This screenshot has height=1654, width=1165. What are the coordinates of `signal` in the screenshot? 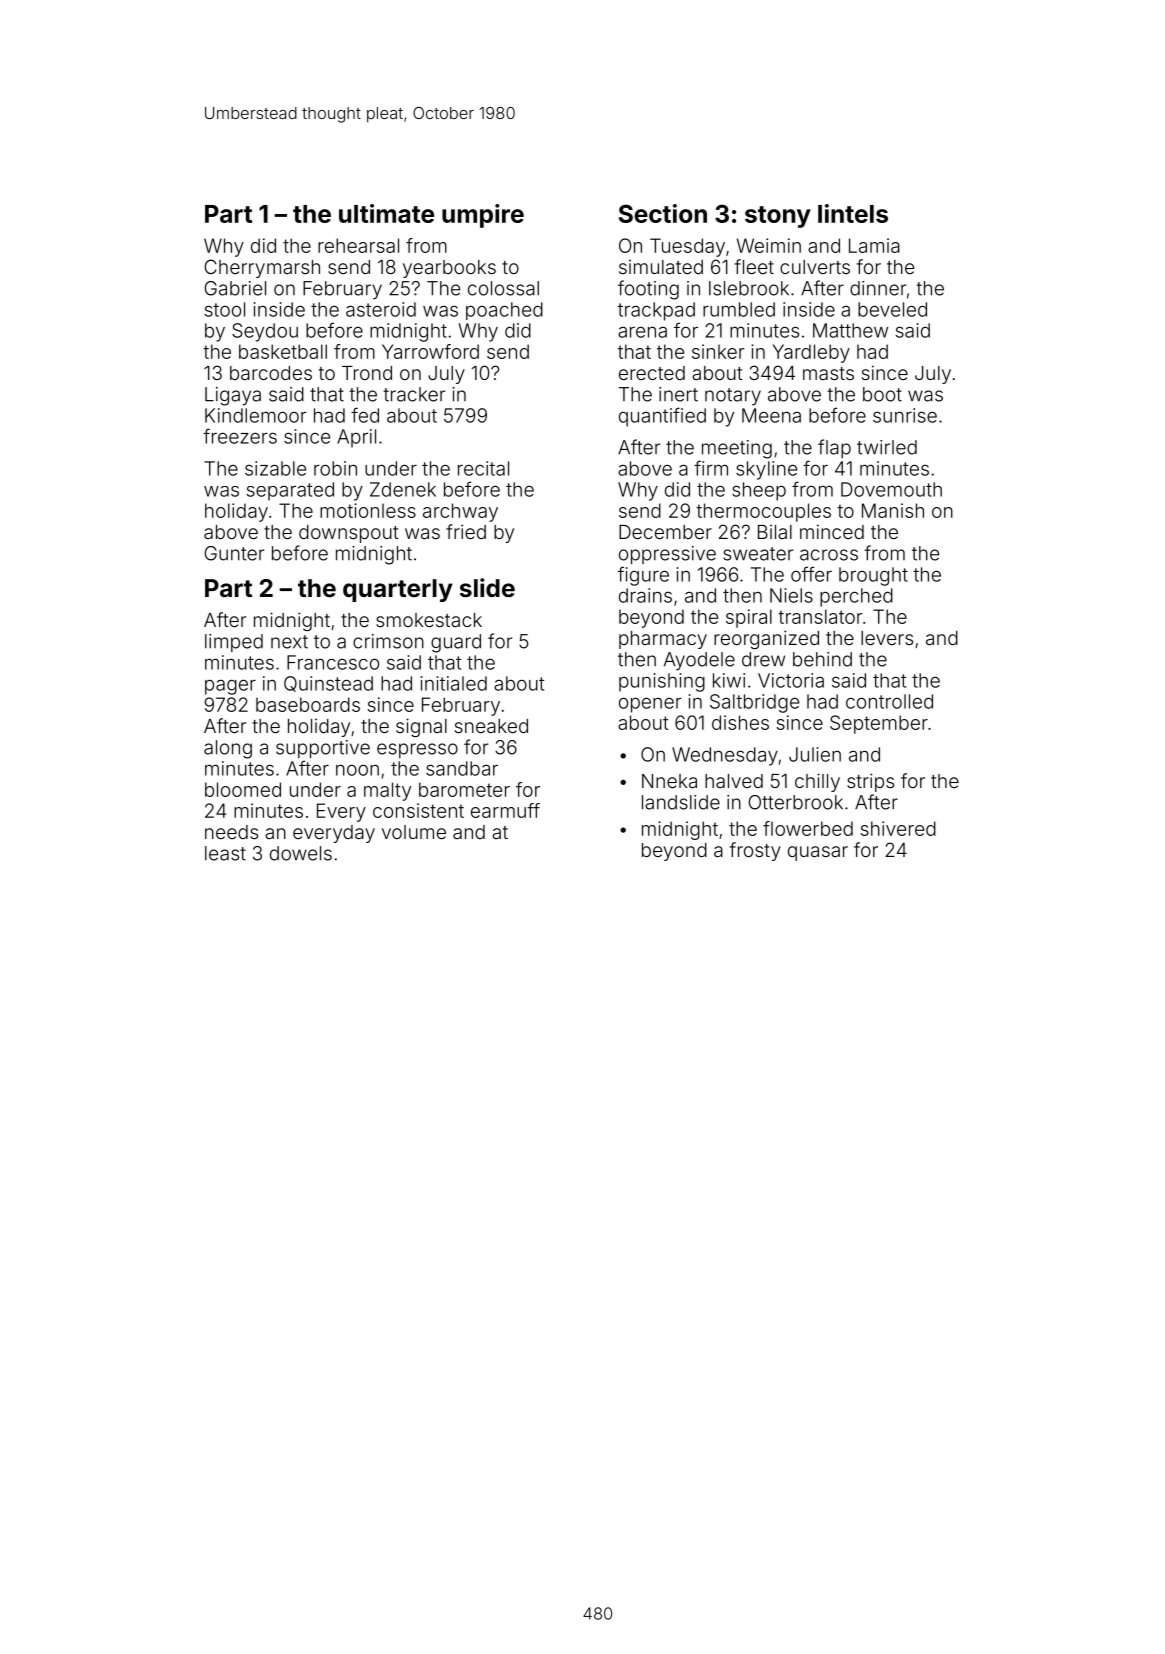 It's located at (421, 727).
